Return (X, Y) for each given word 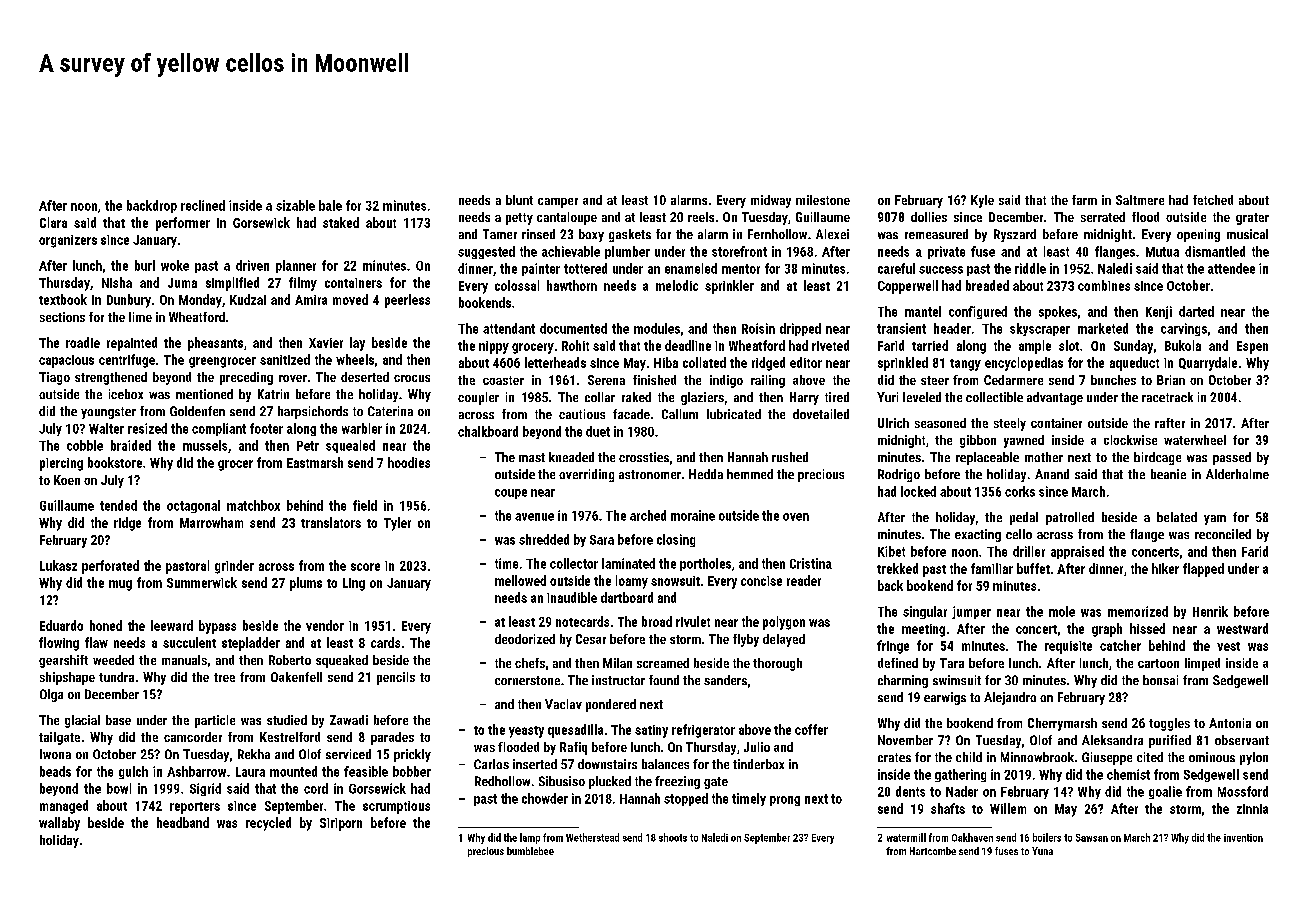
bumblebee (530, 851)
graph (1107, 630)
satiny (651, 731)
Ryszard (1015, 235)
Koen (67, 480)
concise (761, 581)
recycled (268, 824)
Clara (53, 222)
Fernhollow (777, 234)
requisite (1068, 647)
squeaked (342, 661)
